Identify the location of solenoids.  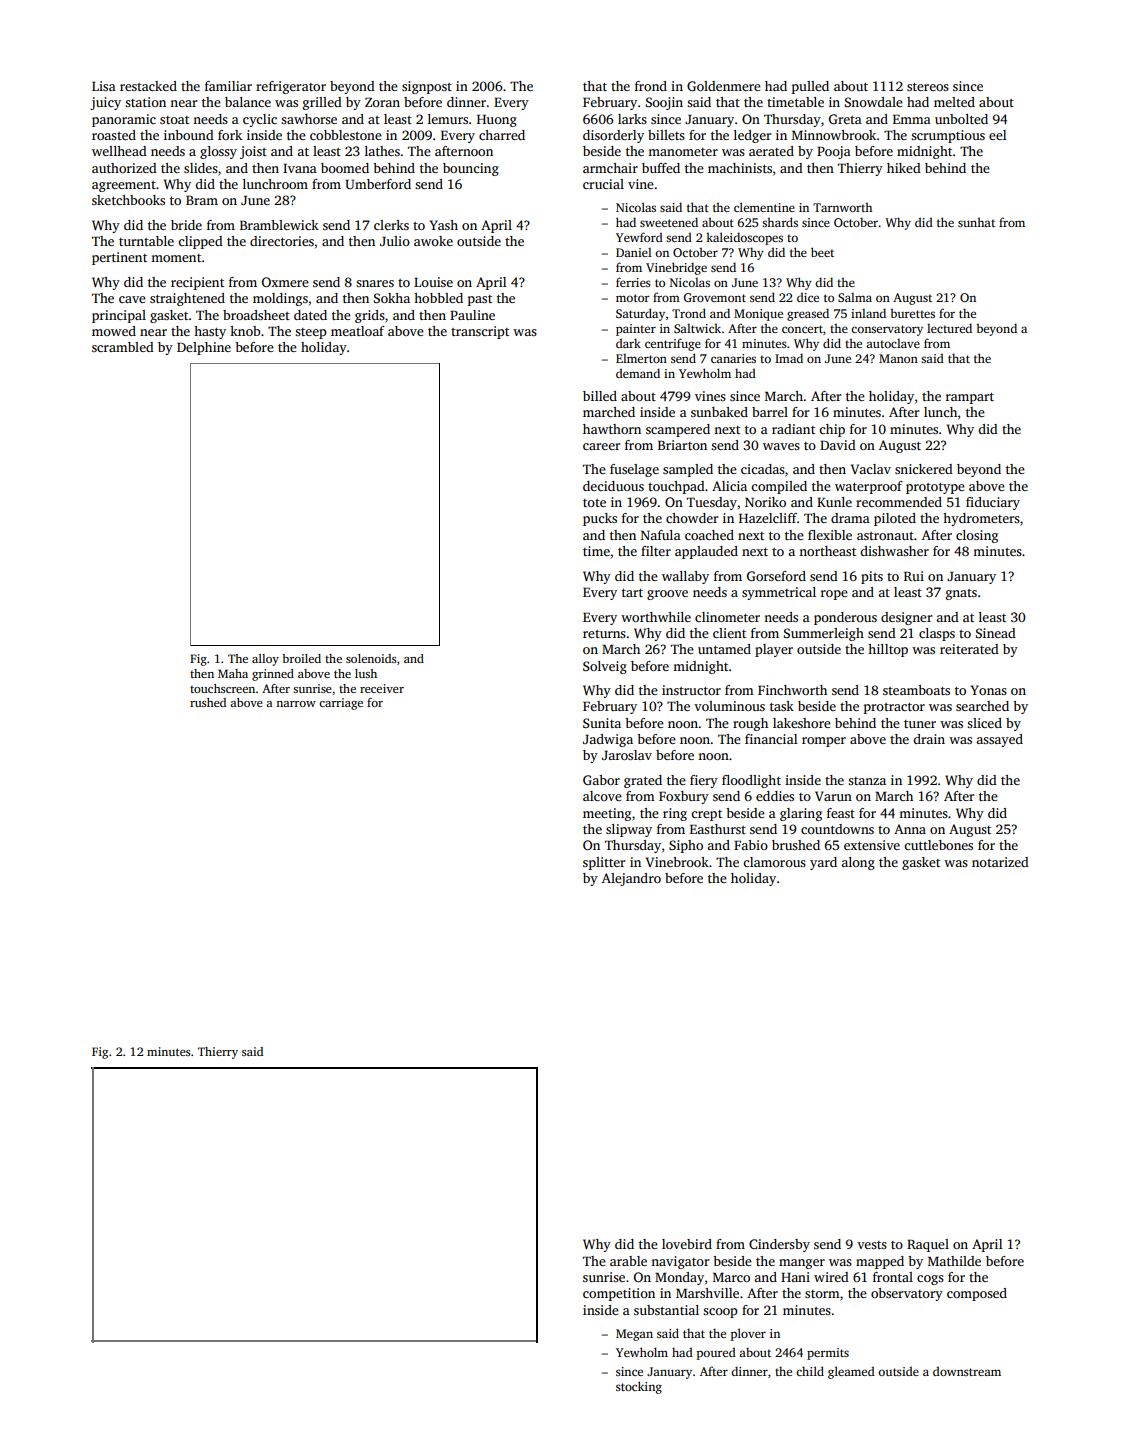
(371, 658).
